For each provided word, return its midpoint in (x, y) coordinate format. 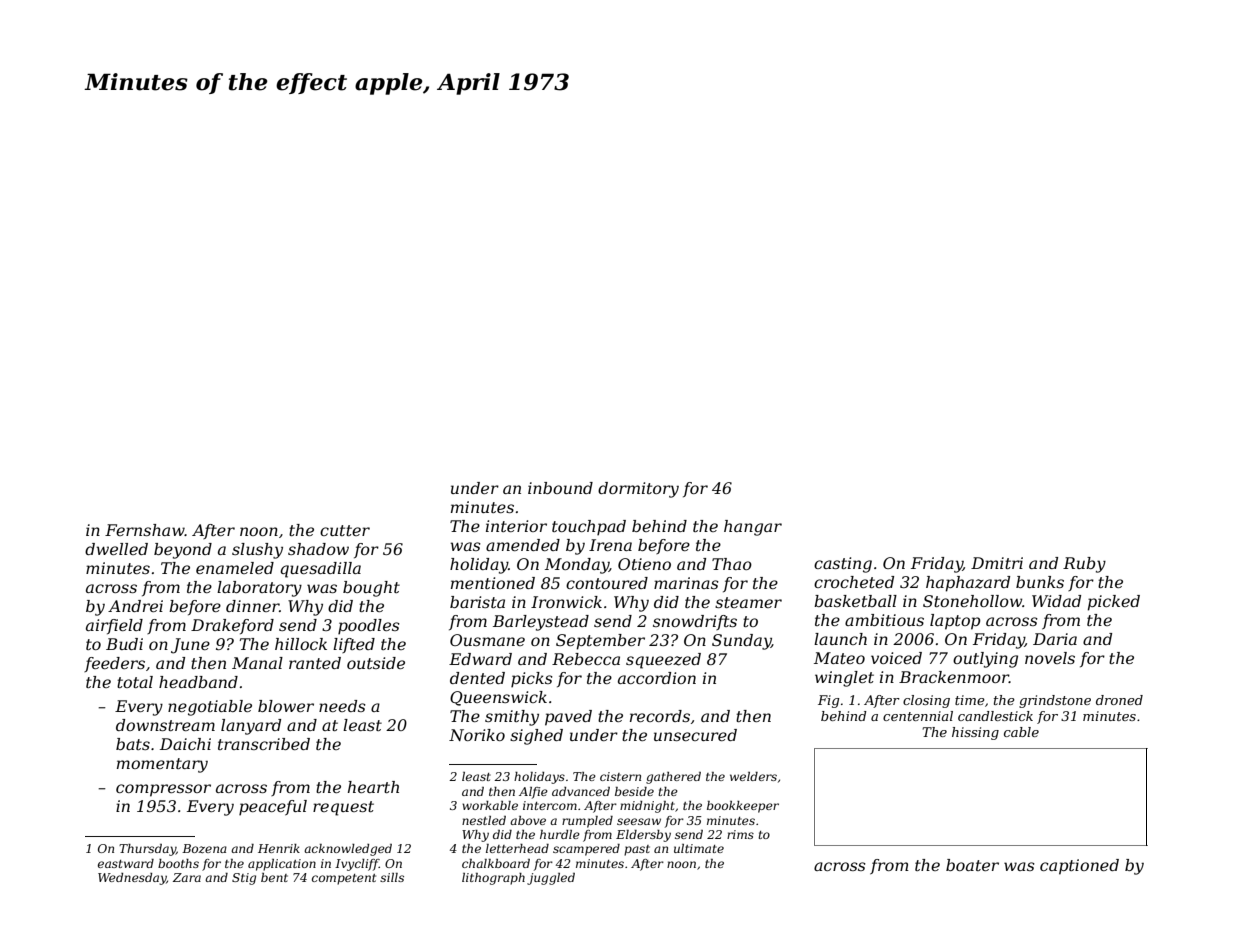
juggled (551, 879)
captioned (1079, 867)
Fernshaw (145, 530)
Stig (244, 879)
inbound (560, 488)
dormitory (638, 490)
